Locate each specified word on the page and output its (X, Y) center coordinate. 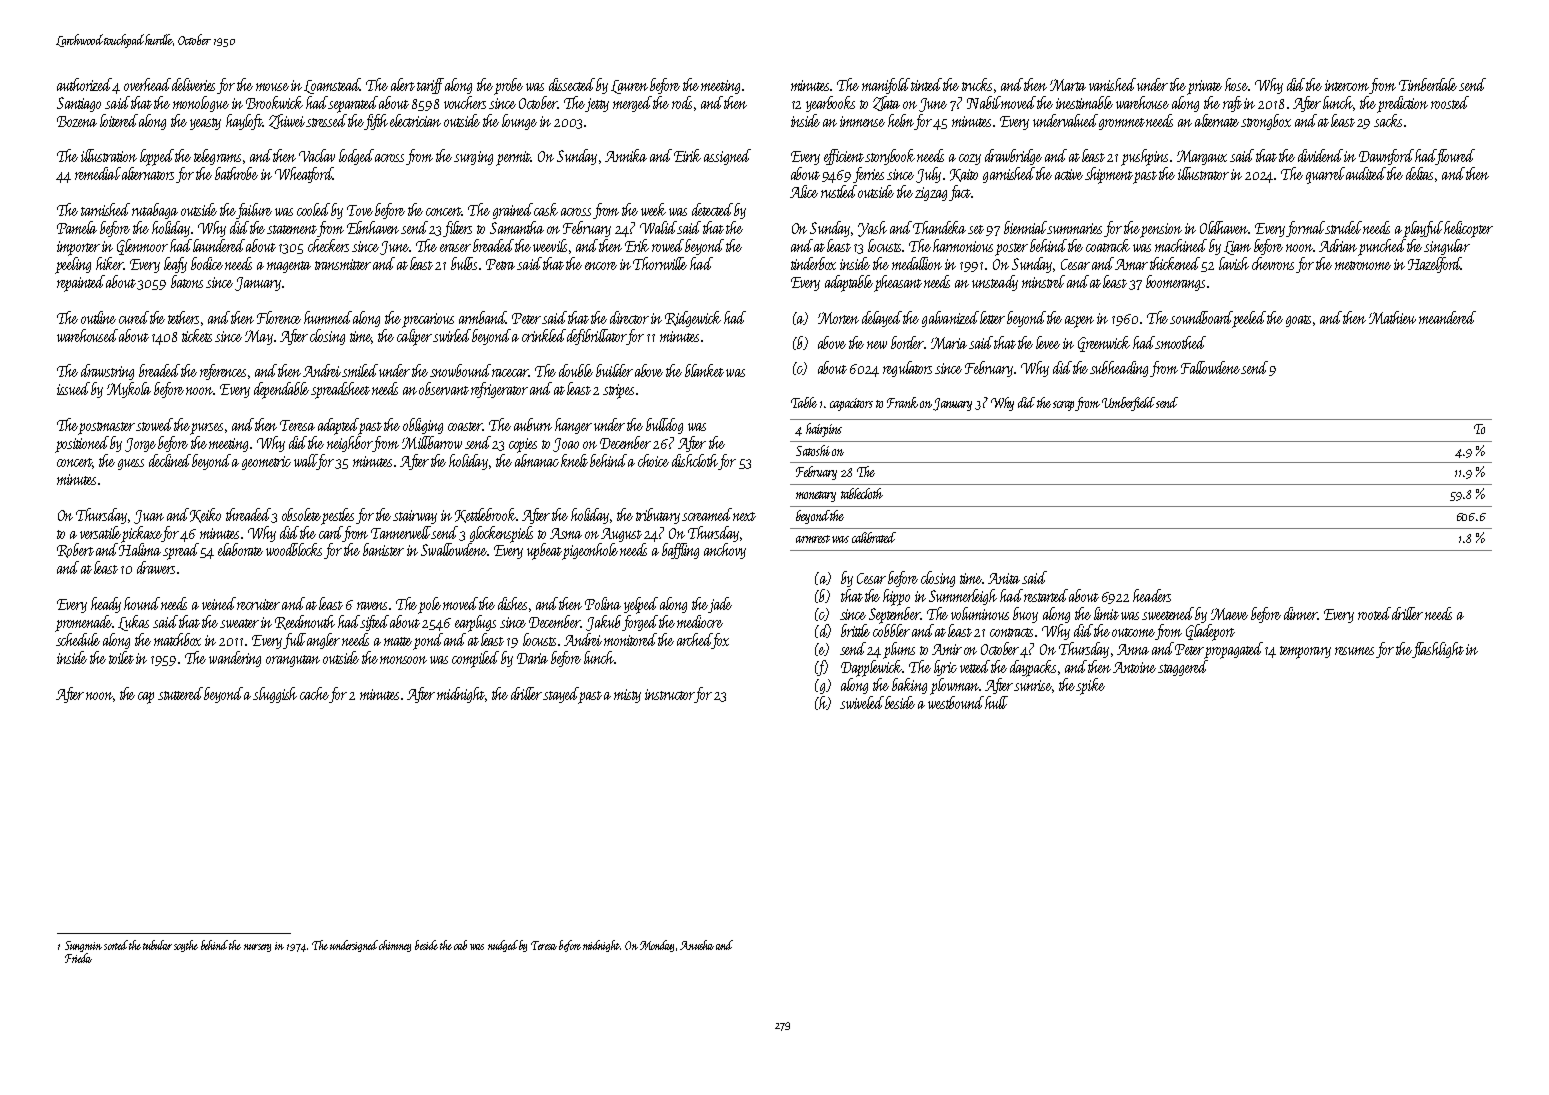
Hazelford (1434, 265)
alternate (1217, 120)
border (907, 342)
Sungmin (83, 946)
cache (314, 693)
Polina (603, 603)
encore (601, 266)
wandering (235, 659)
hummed (328, 317)
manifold (886, 86)
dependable (281, 390)
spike (1090, 686)
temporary (1305, 652)
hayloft (244, 122)
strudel (1343, 227)
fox (720, 641)
